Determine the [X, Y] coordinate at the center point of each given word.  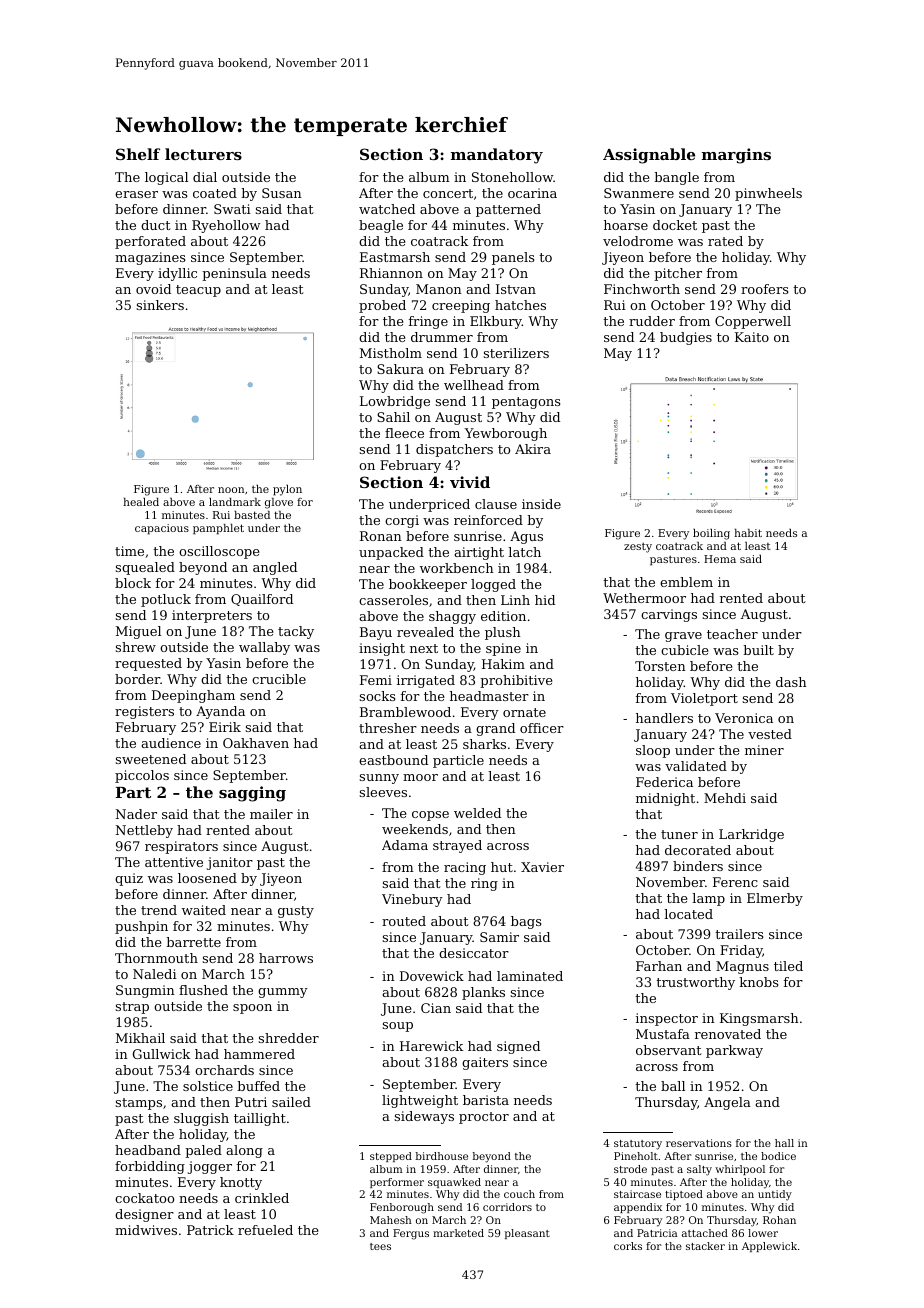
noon [231, 490]
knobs [759, 982]
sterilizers [516, 353]
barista [486, 1100]
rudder [652, 321]
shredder [289, 1038]
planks [483, 993]
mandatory [497, 156]
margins [736, 156]
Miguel [138, 632]
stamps [139, 1104]
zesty [638, 548]
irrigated [426, 681]
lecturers [203, 154]
